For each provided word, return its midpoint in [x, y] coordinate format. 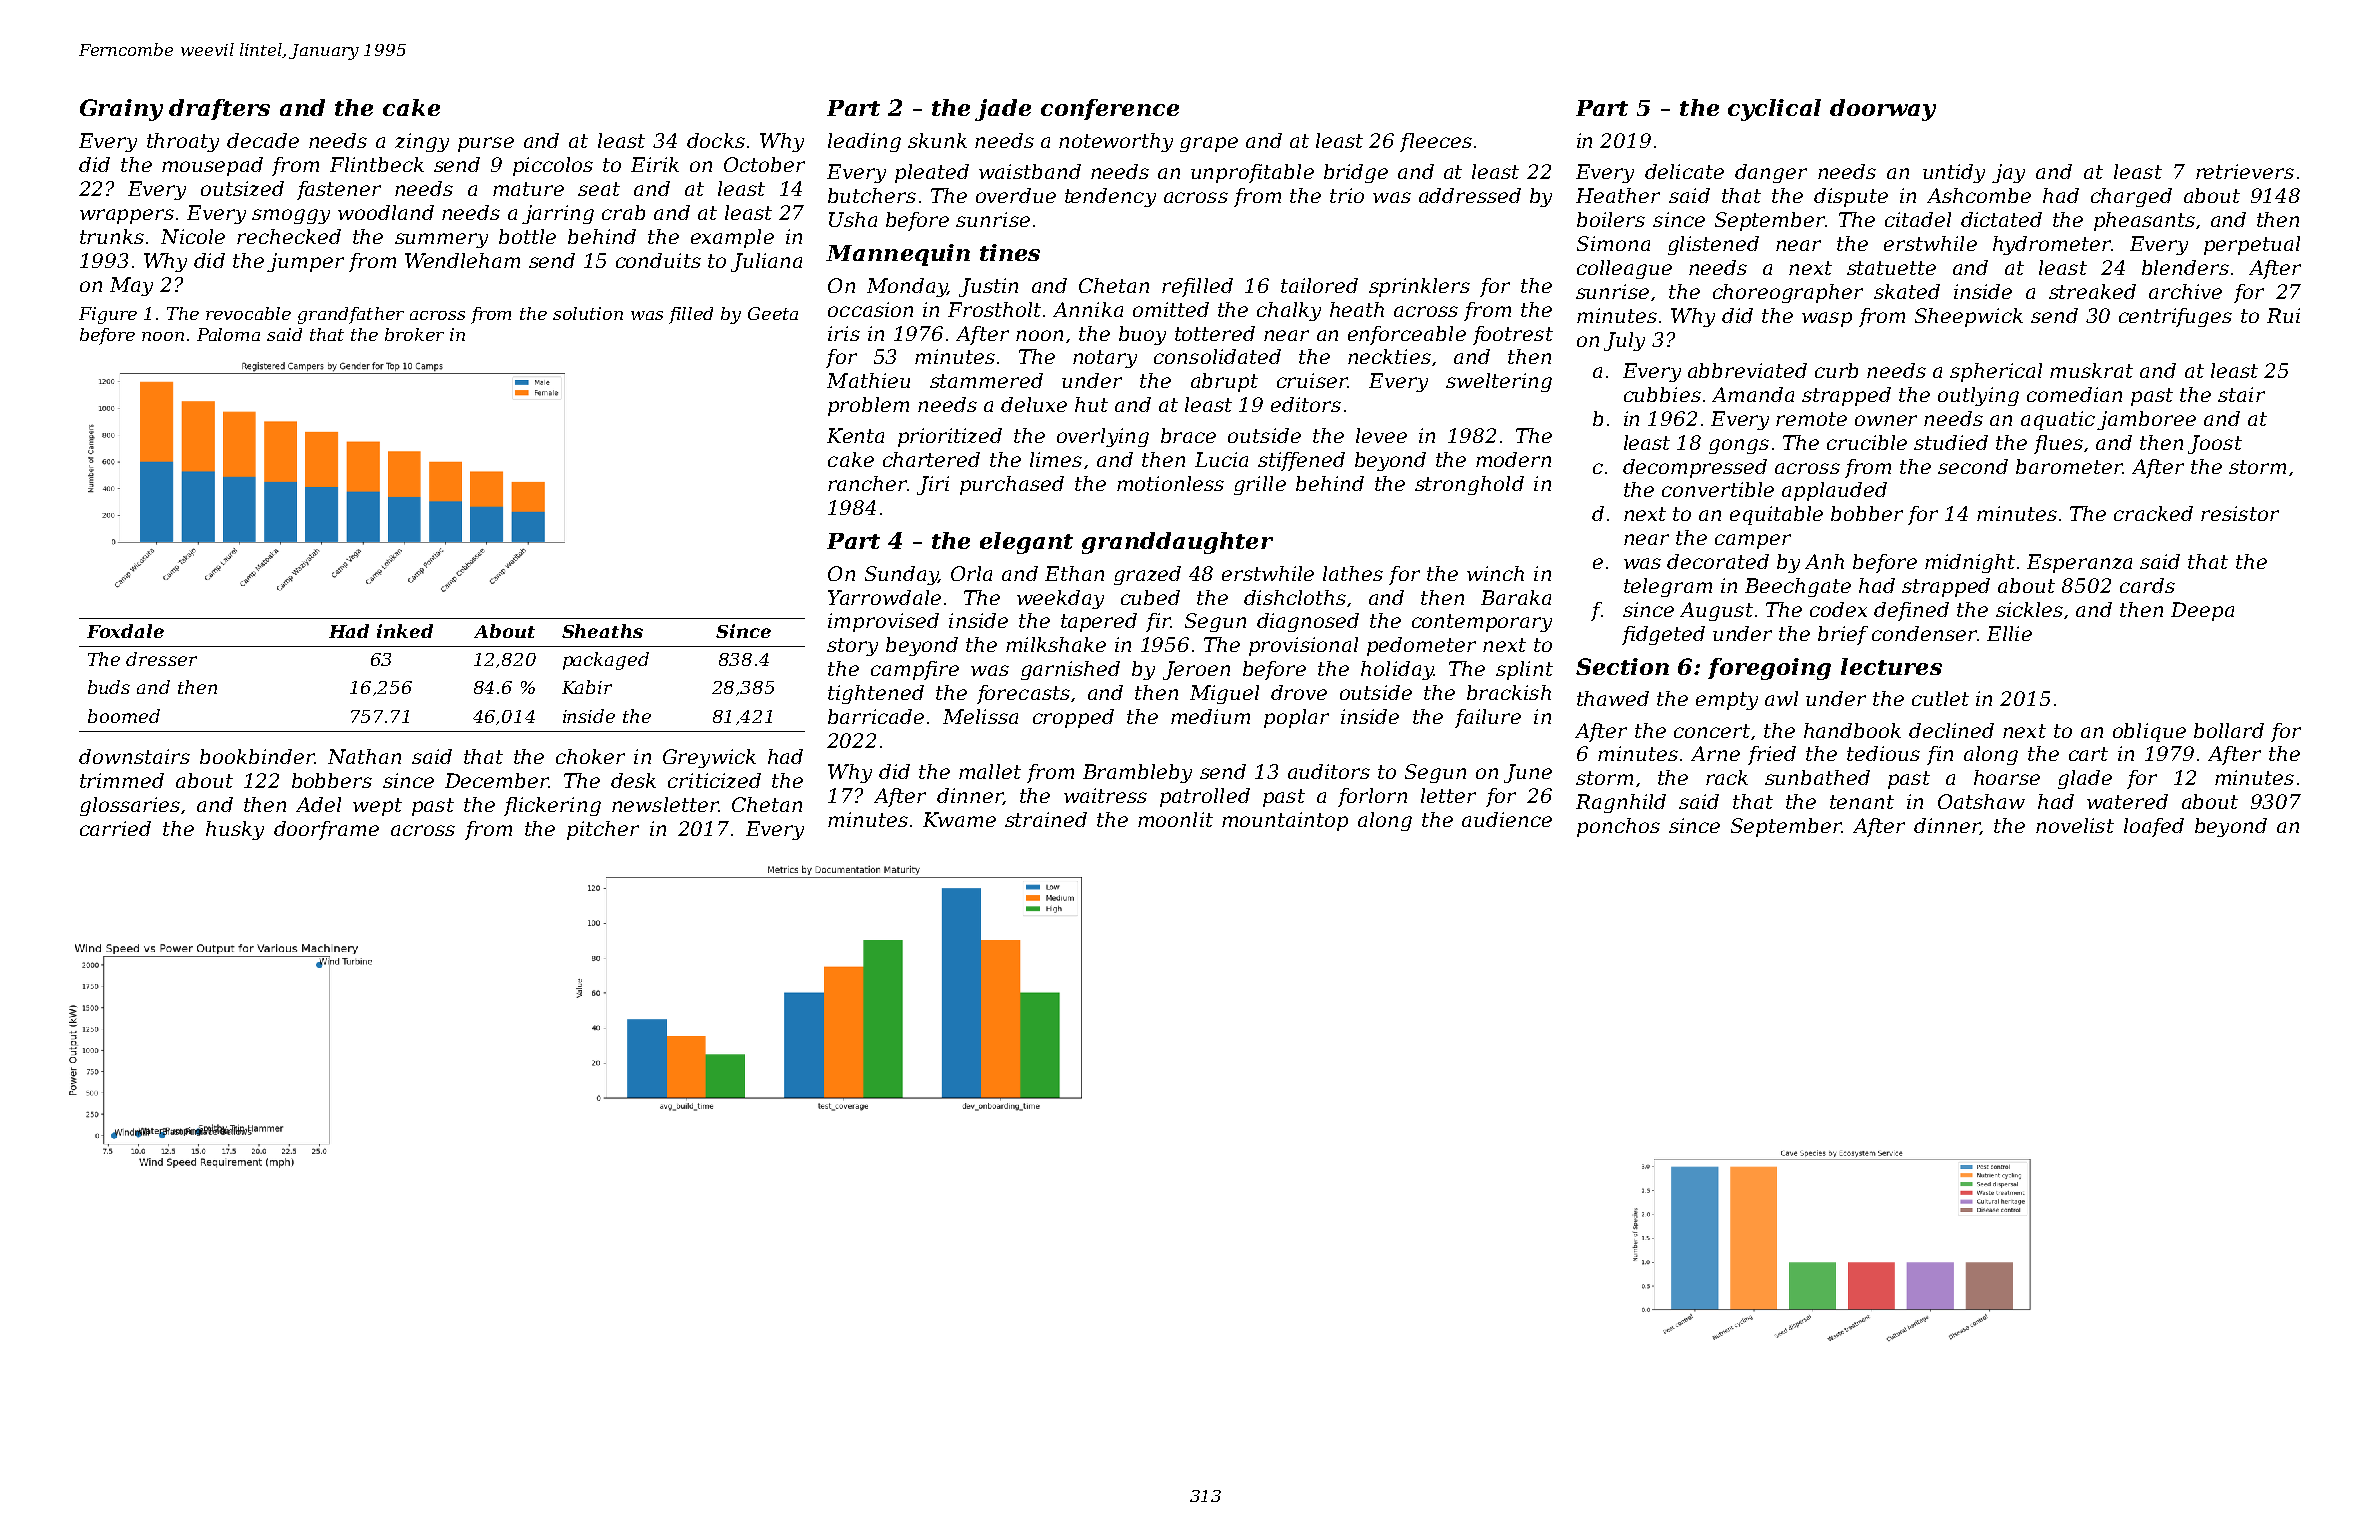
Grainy [121, 110]
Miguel [1224, 694]
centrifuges [2175, 317]
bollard [2229, 730]
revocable [248, 313]
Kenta [855, 435]
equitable [1776, 515]
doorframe [326, 830]
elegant [1026, 543]
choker [590, 756]
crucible [1867, 442]
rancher [867, 483]
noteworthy [1116, 142]
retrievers [2245, 171]
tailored [1319, 285]
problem [868, 406]
